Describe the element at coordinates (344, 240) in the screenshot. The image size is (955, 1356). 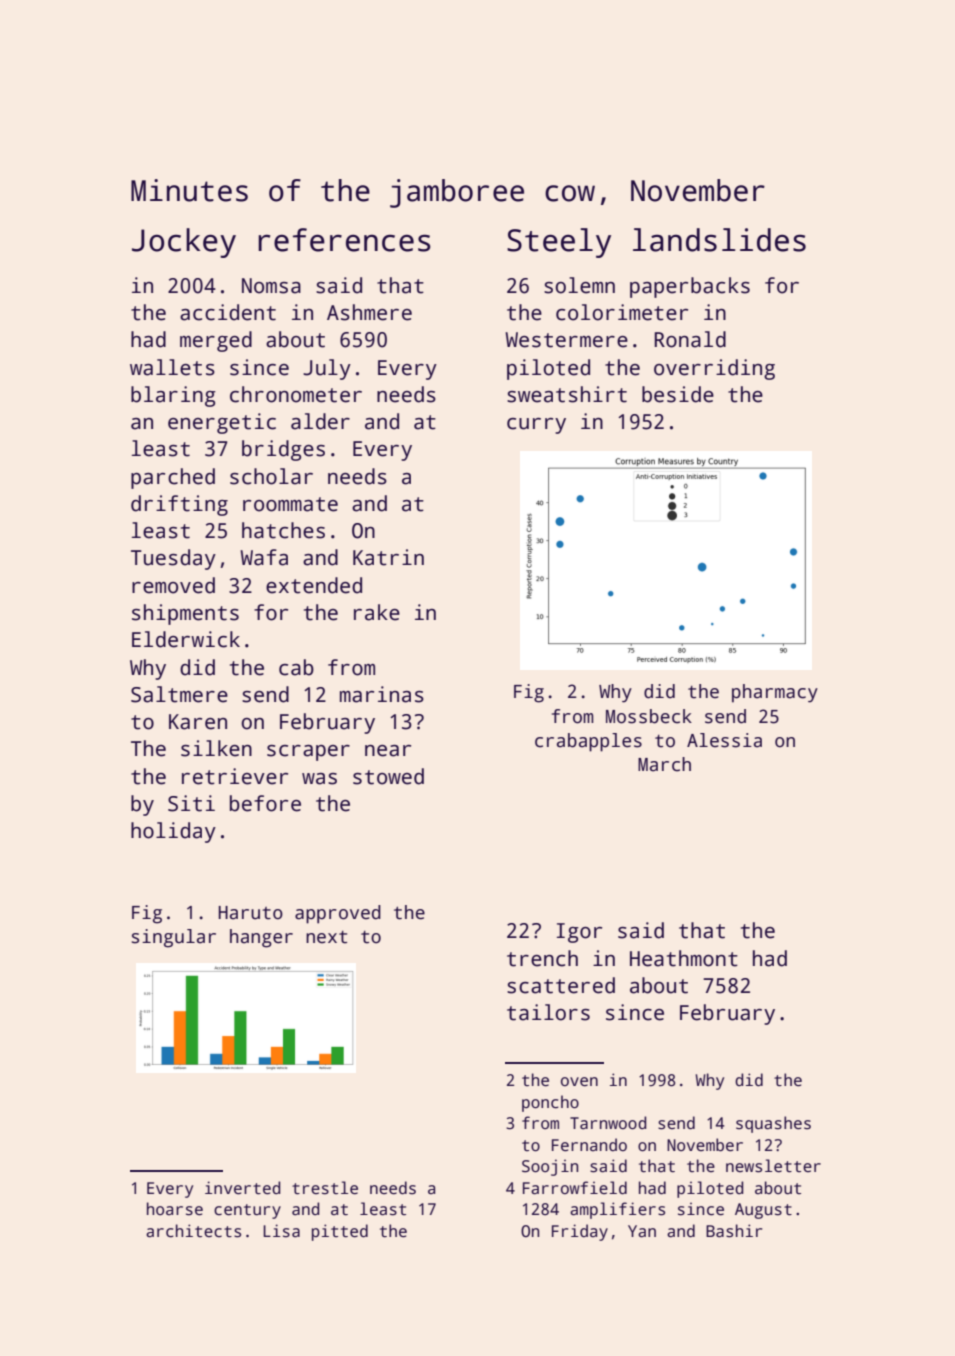
I see `references` at that location.
